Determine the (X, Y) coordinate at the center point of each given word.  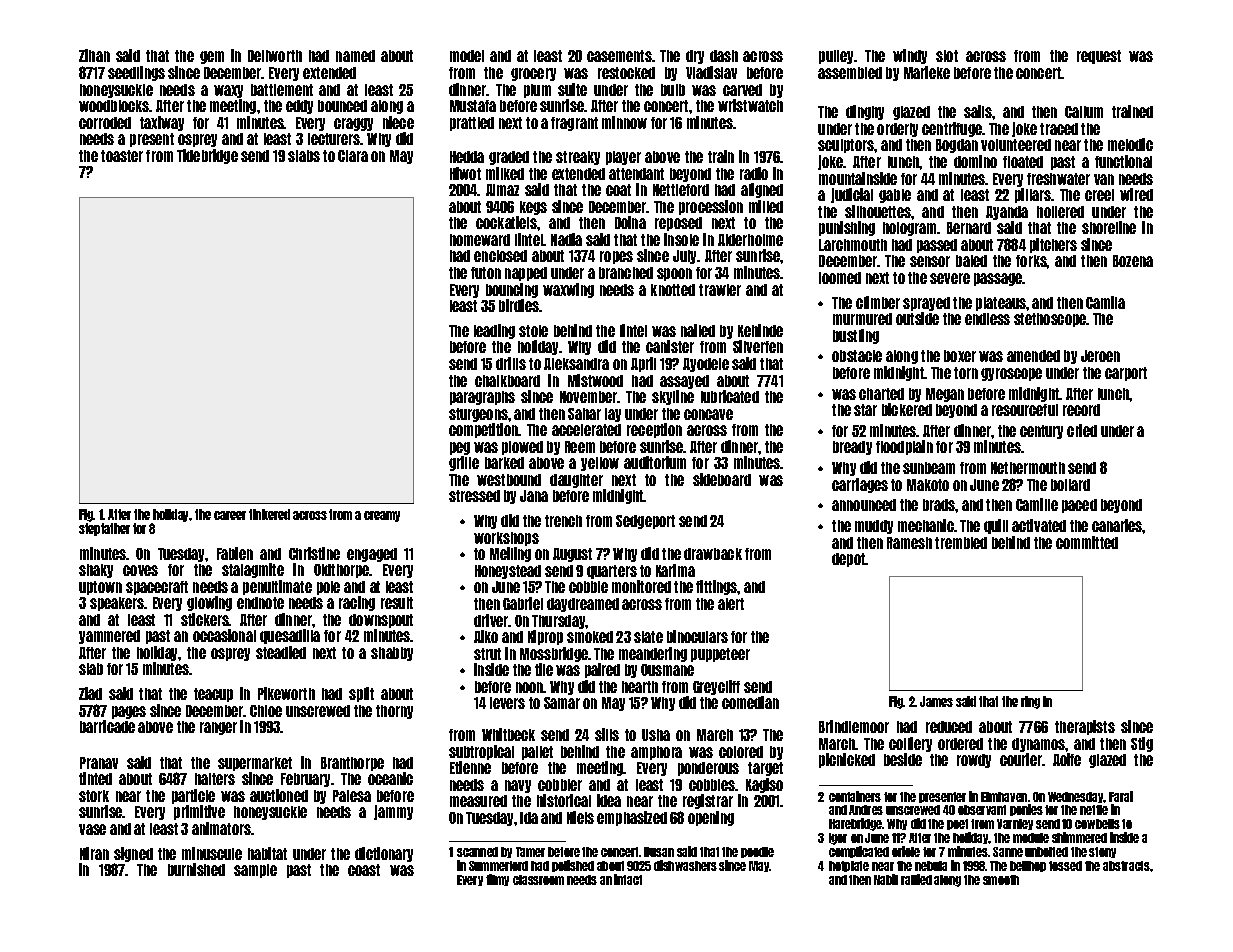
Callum (1084, 112)
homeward (480, 240)
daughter (576, 481)
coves (140, 570)
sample (255, 871)
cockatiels (506, 222)
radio (754, 173)
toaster (122, 156)
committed (1087, 542)
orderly (897, 130)
